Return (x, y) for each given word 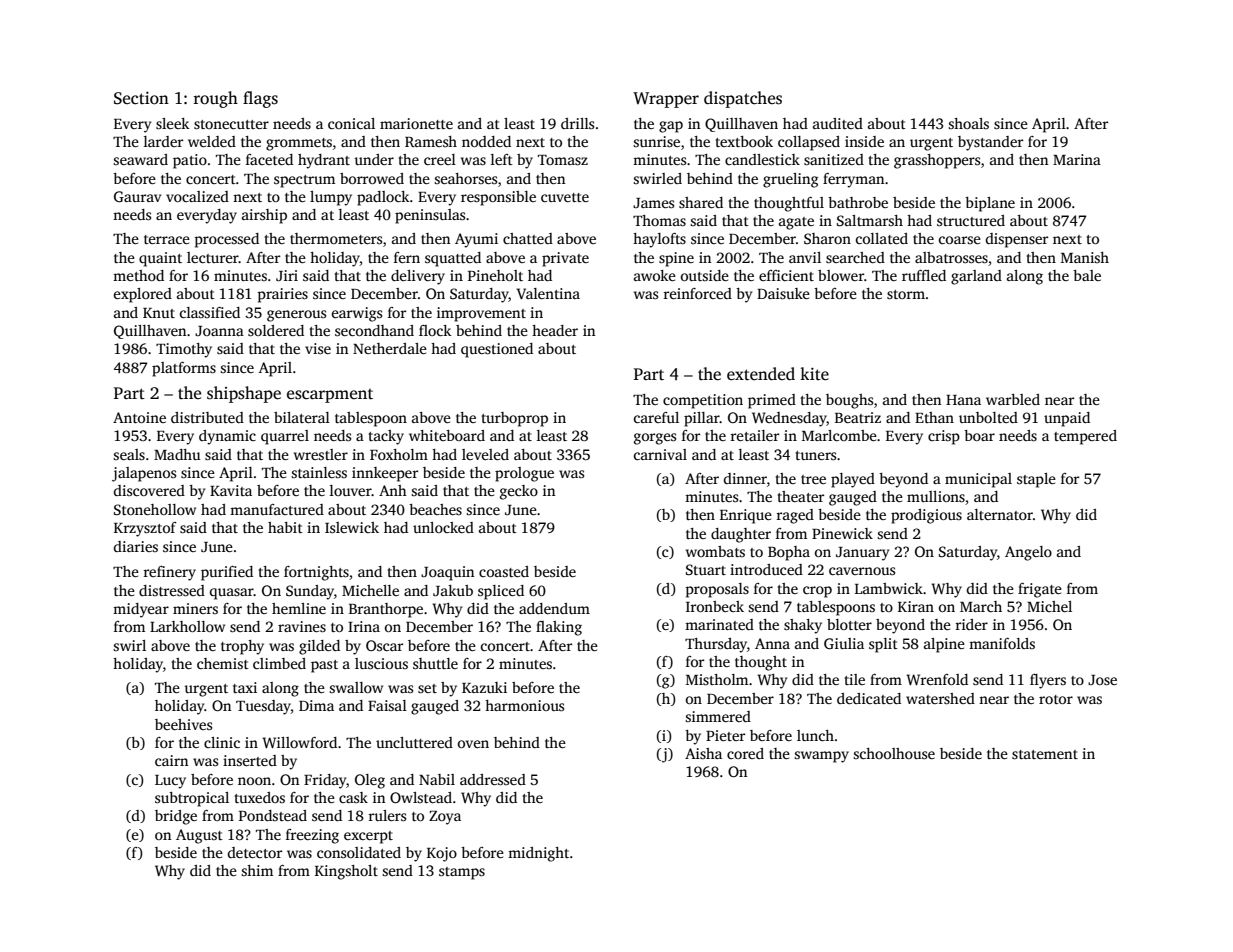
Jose (1102, 680)
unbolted (988, 417)
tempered (1085, 437)
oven (473, 744)
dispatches (743, 99)
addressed (493, 779)
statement (1045, 754)
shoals (968, 123)
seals (129, 454)
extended (761, 374)
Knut (159, 313)
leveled (485, 454)
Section (141, 98)
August (199, 836)
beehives (183, 724)
